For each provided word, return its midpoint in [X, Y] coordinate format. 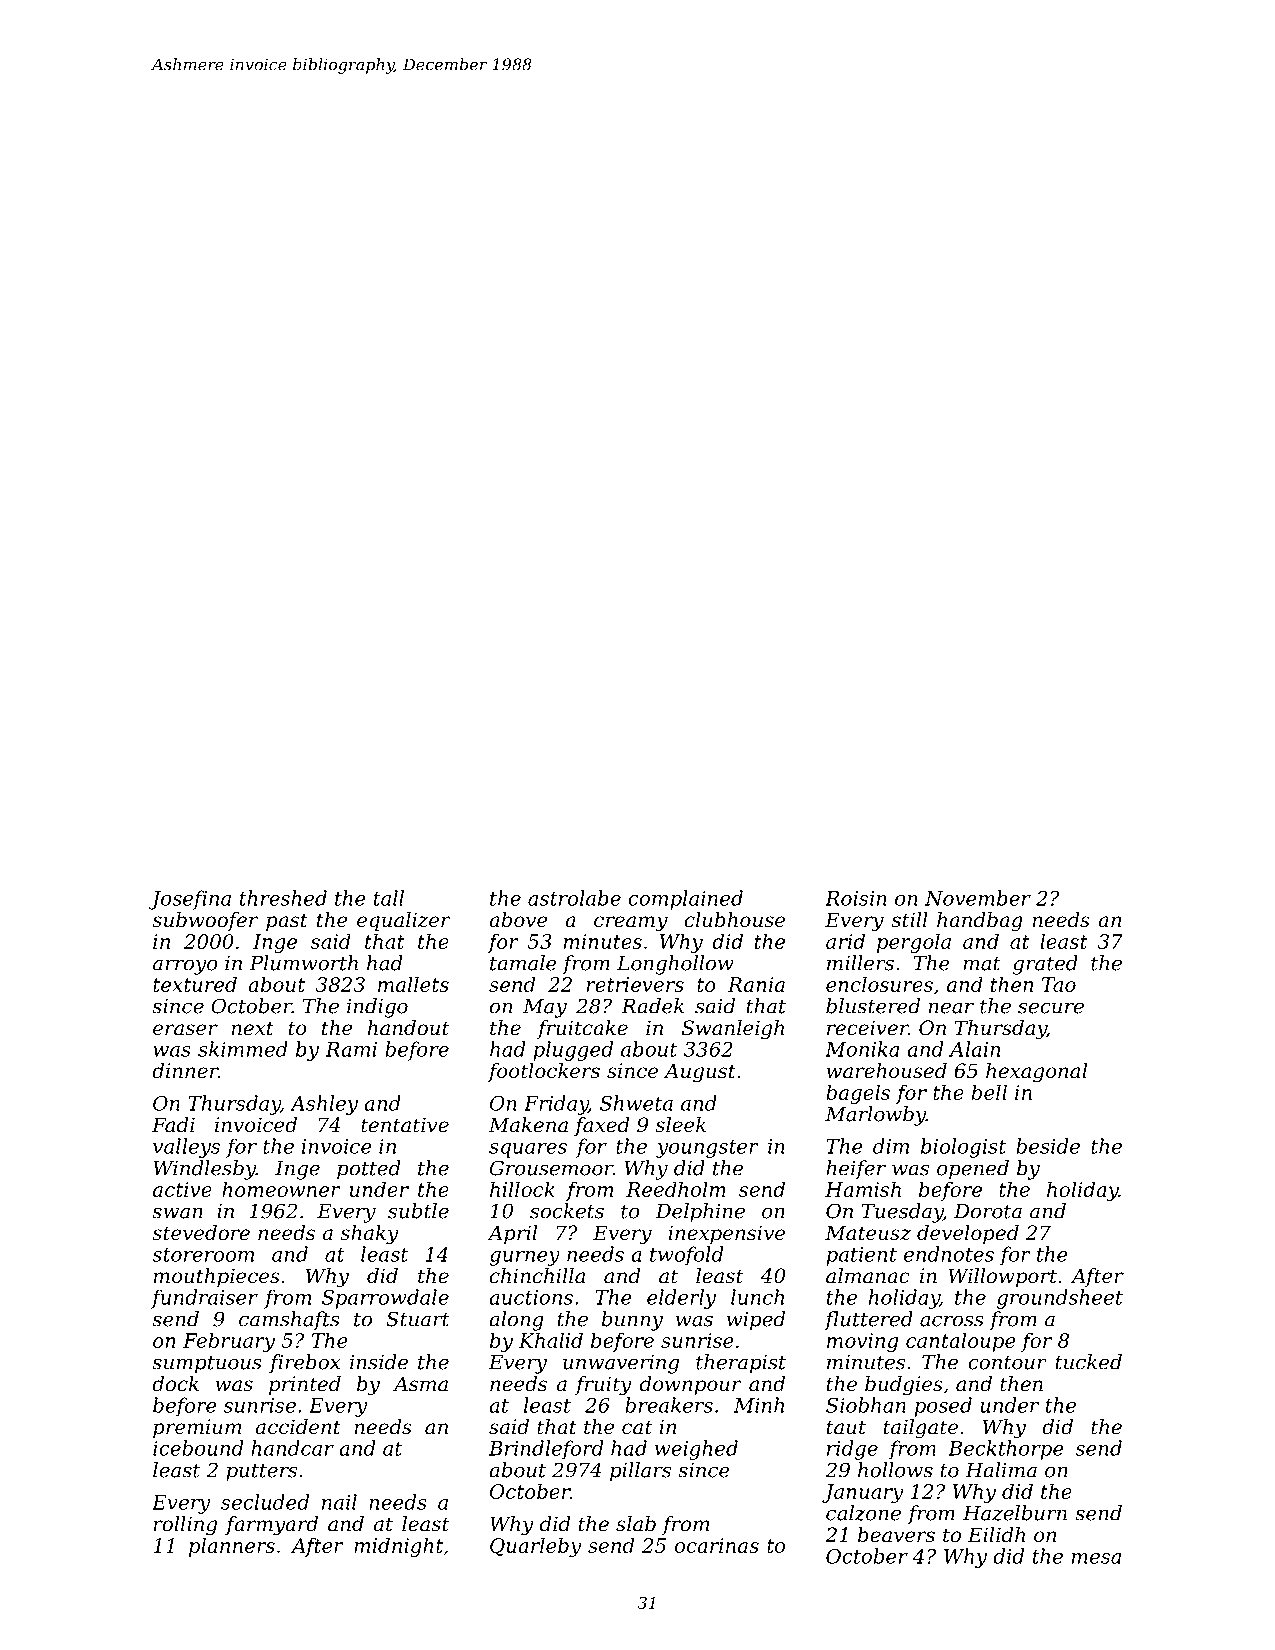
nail [339, 1502]
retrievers [635, 984]
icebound [198, 1448]
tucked [1088, 1362]
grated [1045, 965]
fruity [603, 1386]
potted [368, 1170]
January [862, 1493]
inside [379, 1362]
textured [195, 984]
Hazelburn [1015, 1513]
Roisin [856, 898]
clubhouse [735, 920]
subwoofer [205, 921]
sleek [680, 1125]
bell [989, 1092]
